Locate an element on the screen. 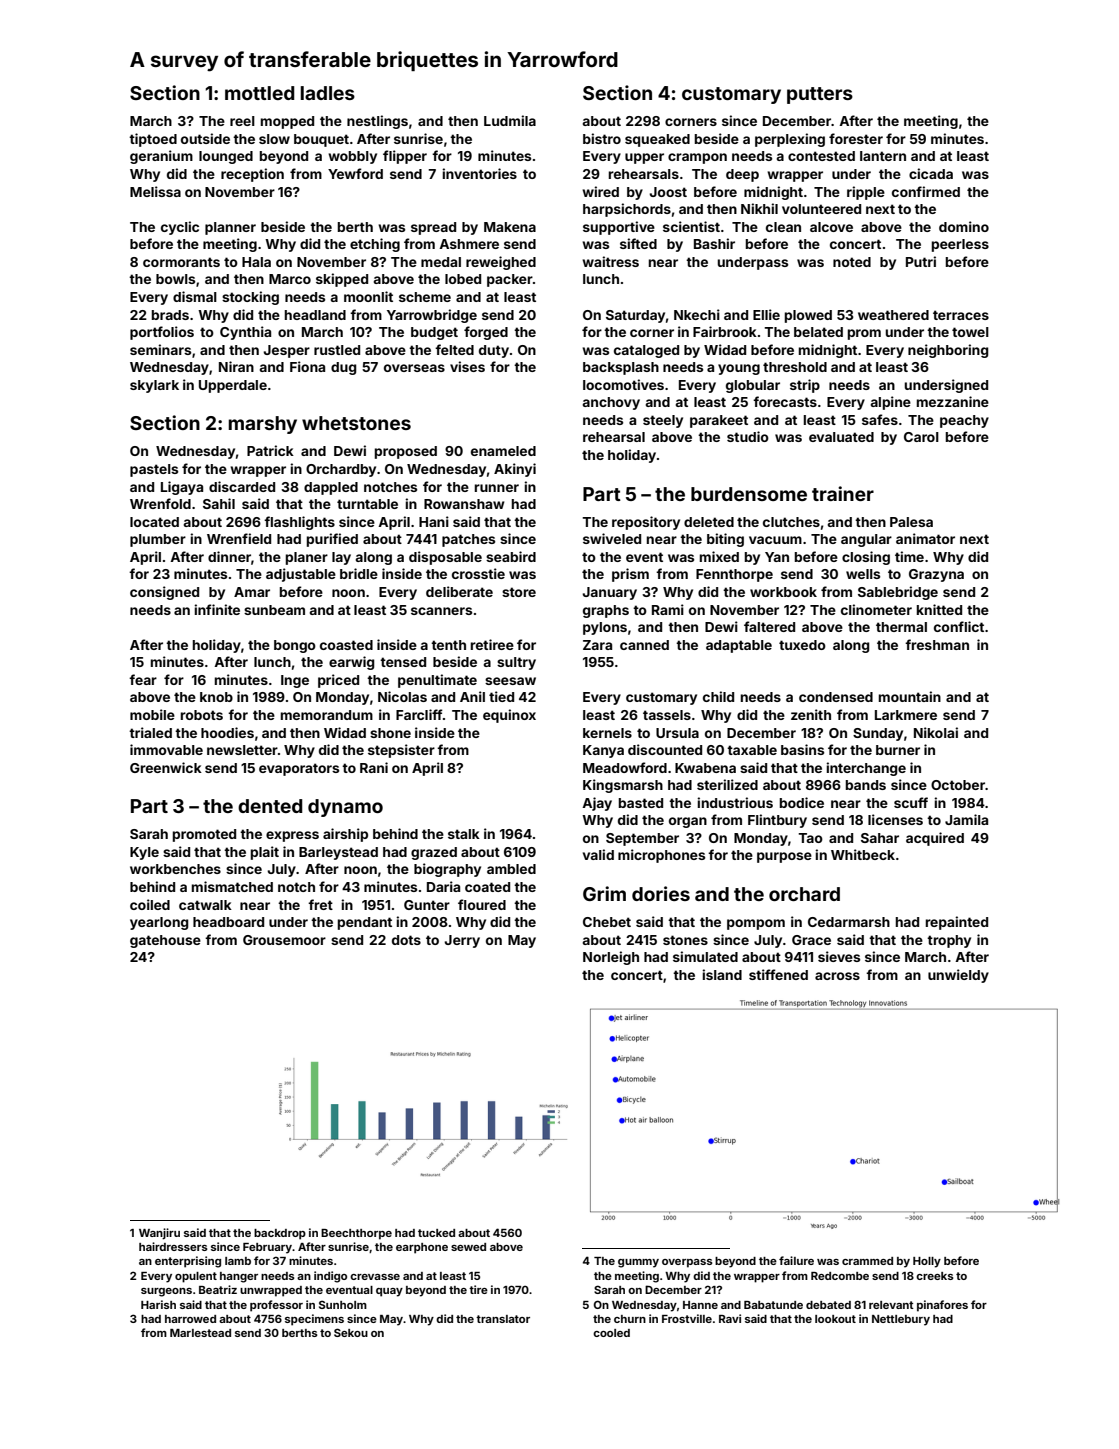  Harish is located at coordinates (158, 1304).
